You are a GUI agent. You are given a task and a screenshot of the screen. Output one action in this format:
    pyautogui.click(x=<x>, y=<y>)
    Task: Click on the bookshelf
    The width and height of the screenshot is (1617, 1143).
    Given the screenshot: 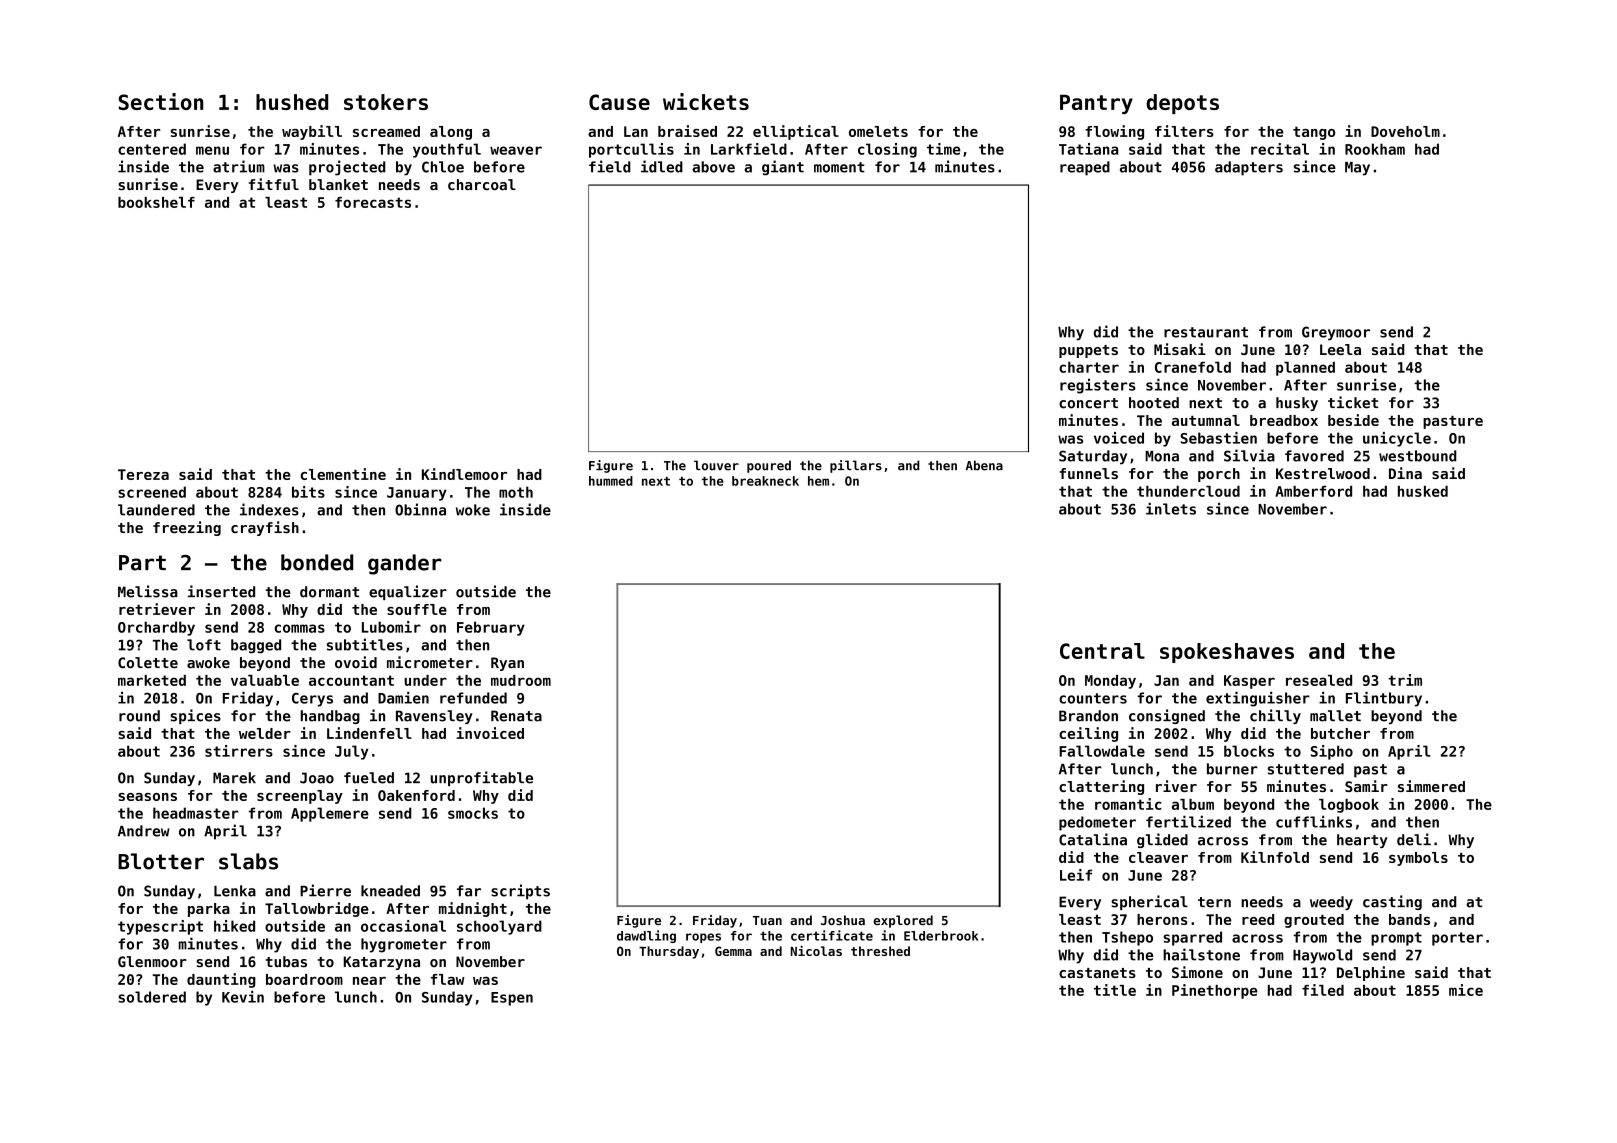 What is the action you would take?
    pyautogui.click(x=156, y=202)
